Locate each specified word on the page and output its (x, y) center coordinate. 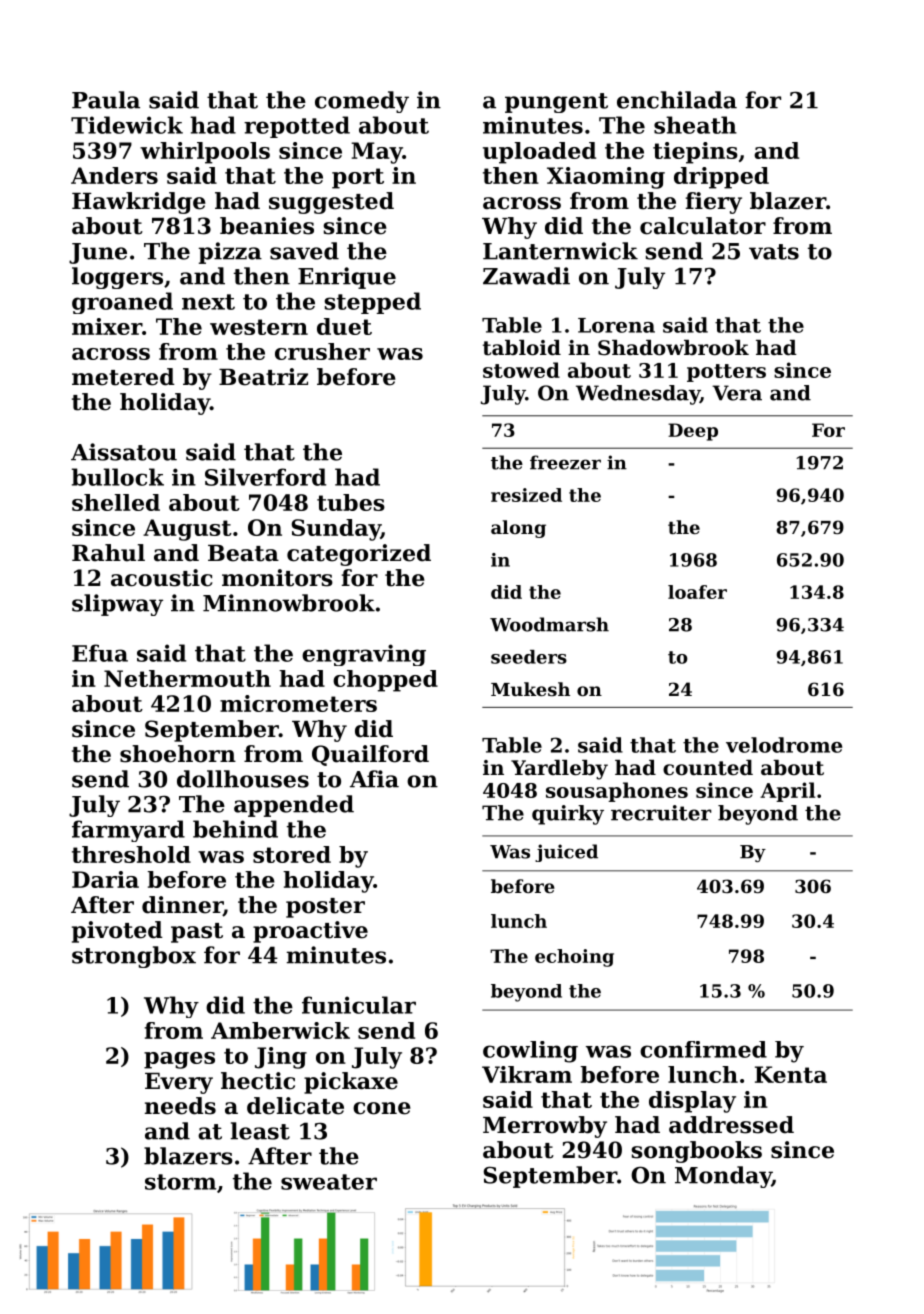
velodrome (784, 745)
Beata (243, 553)
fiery (714, 203)
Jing (281, 1058)
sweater (329, 1182)
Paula (106, 100)
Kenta (791, 1074)
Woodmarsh (549, 624)
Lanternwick (560, 251)
